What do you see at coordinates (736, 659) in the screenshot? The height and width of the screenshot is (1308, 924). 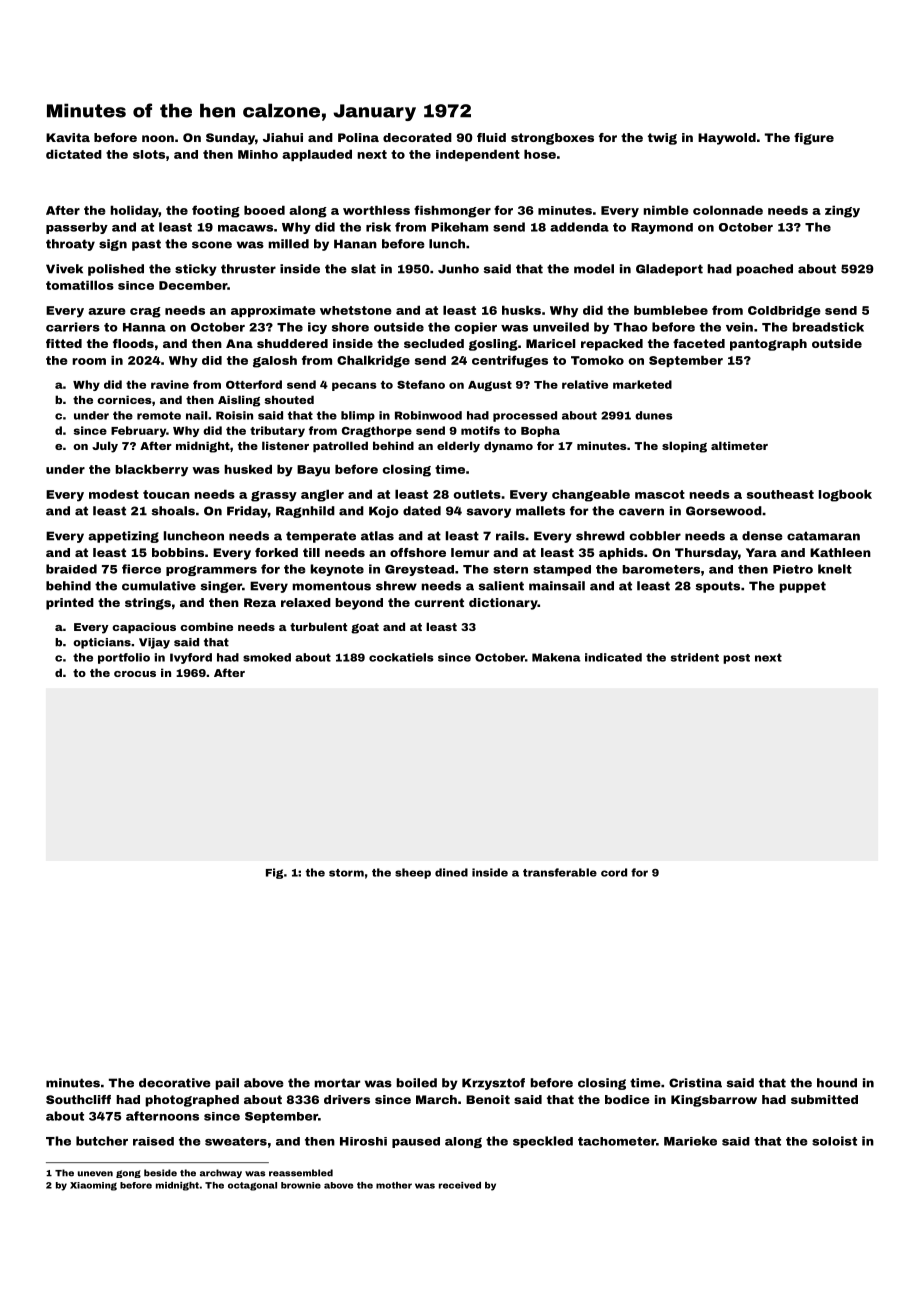 I see `post` at bounding box center [736, 659].
